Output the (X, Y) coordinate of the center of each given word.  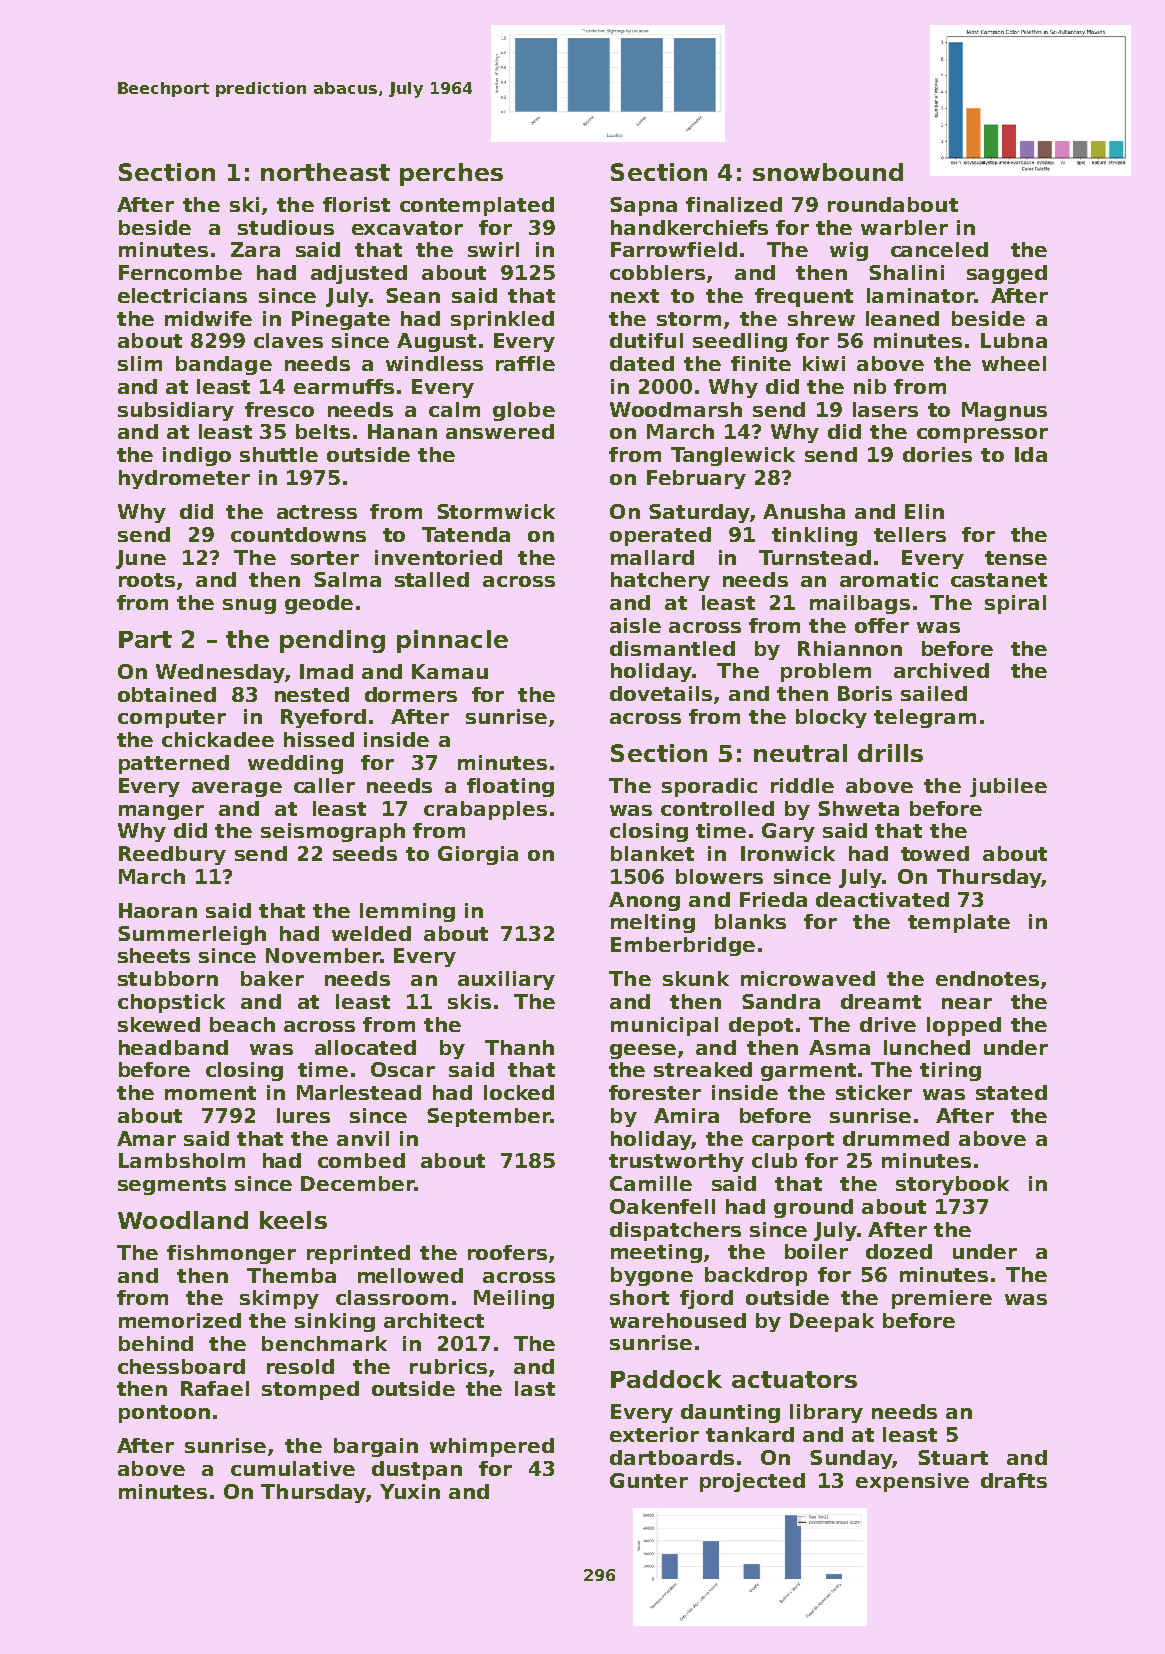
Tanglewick (733, 456)
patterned (174, 764)
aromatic (889, 579)
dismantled (672, 648)
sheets (154, 955)
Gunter (649, 1480)
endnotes (987, 978)
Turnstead (815, 557)
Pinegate (341, 320)
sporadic (709, 787)
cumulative (293, 1468)
